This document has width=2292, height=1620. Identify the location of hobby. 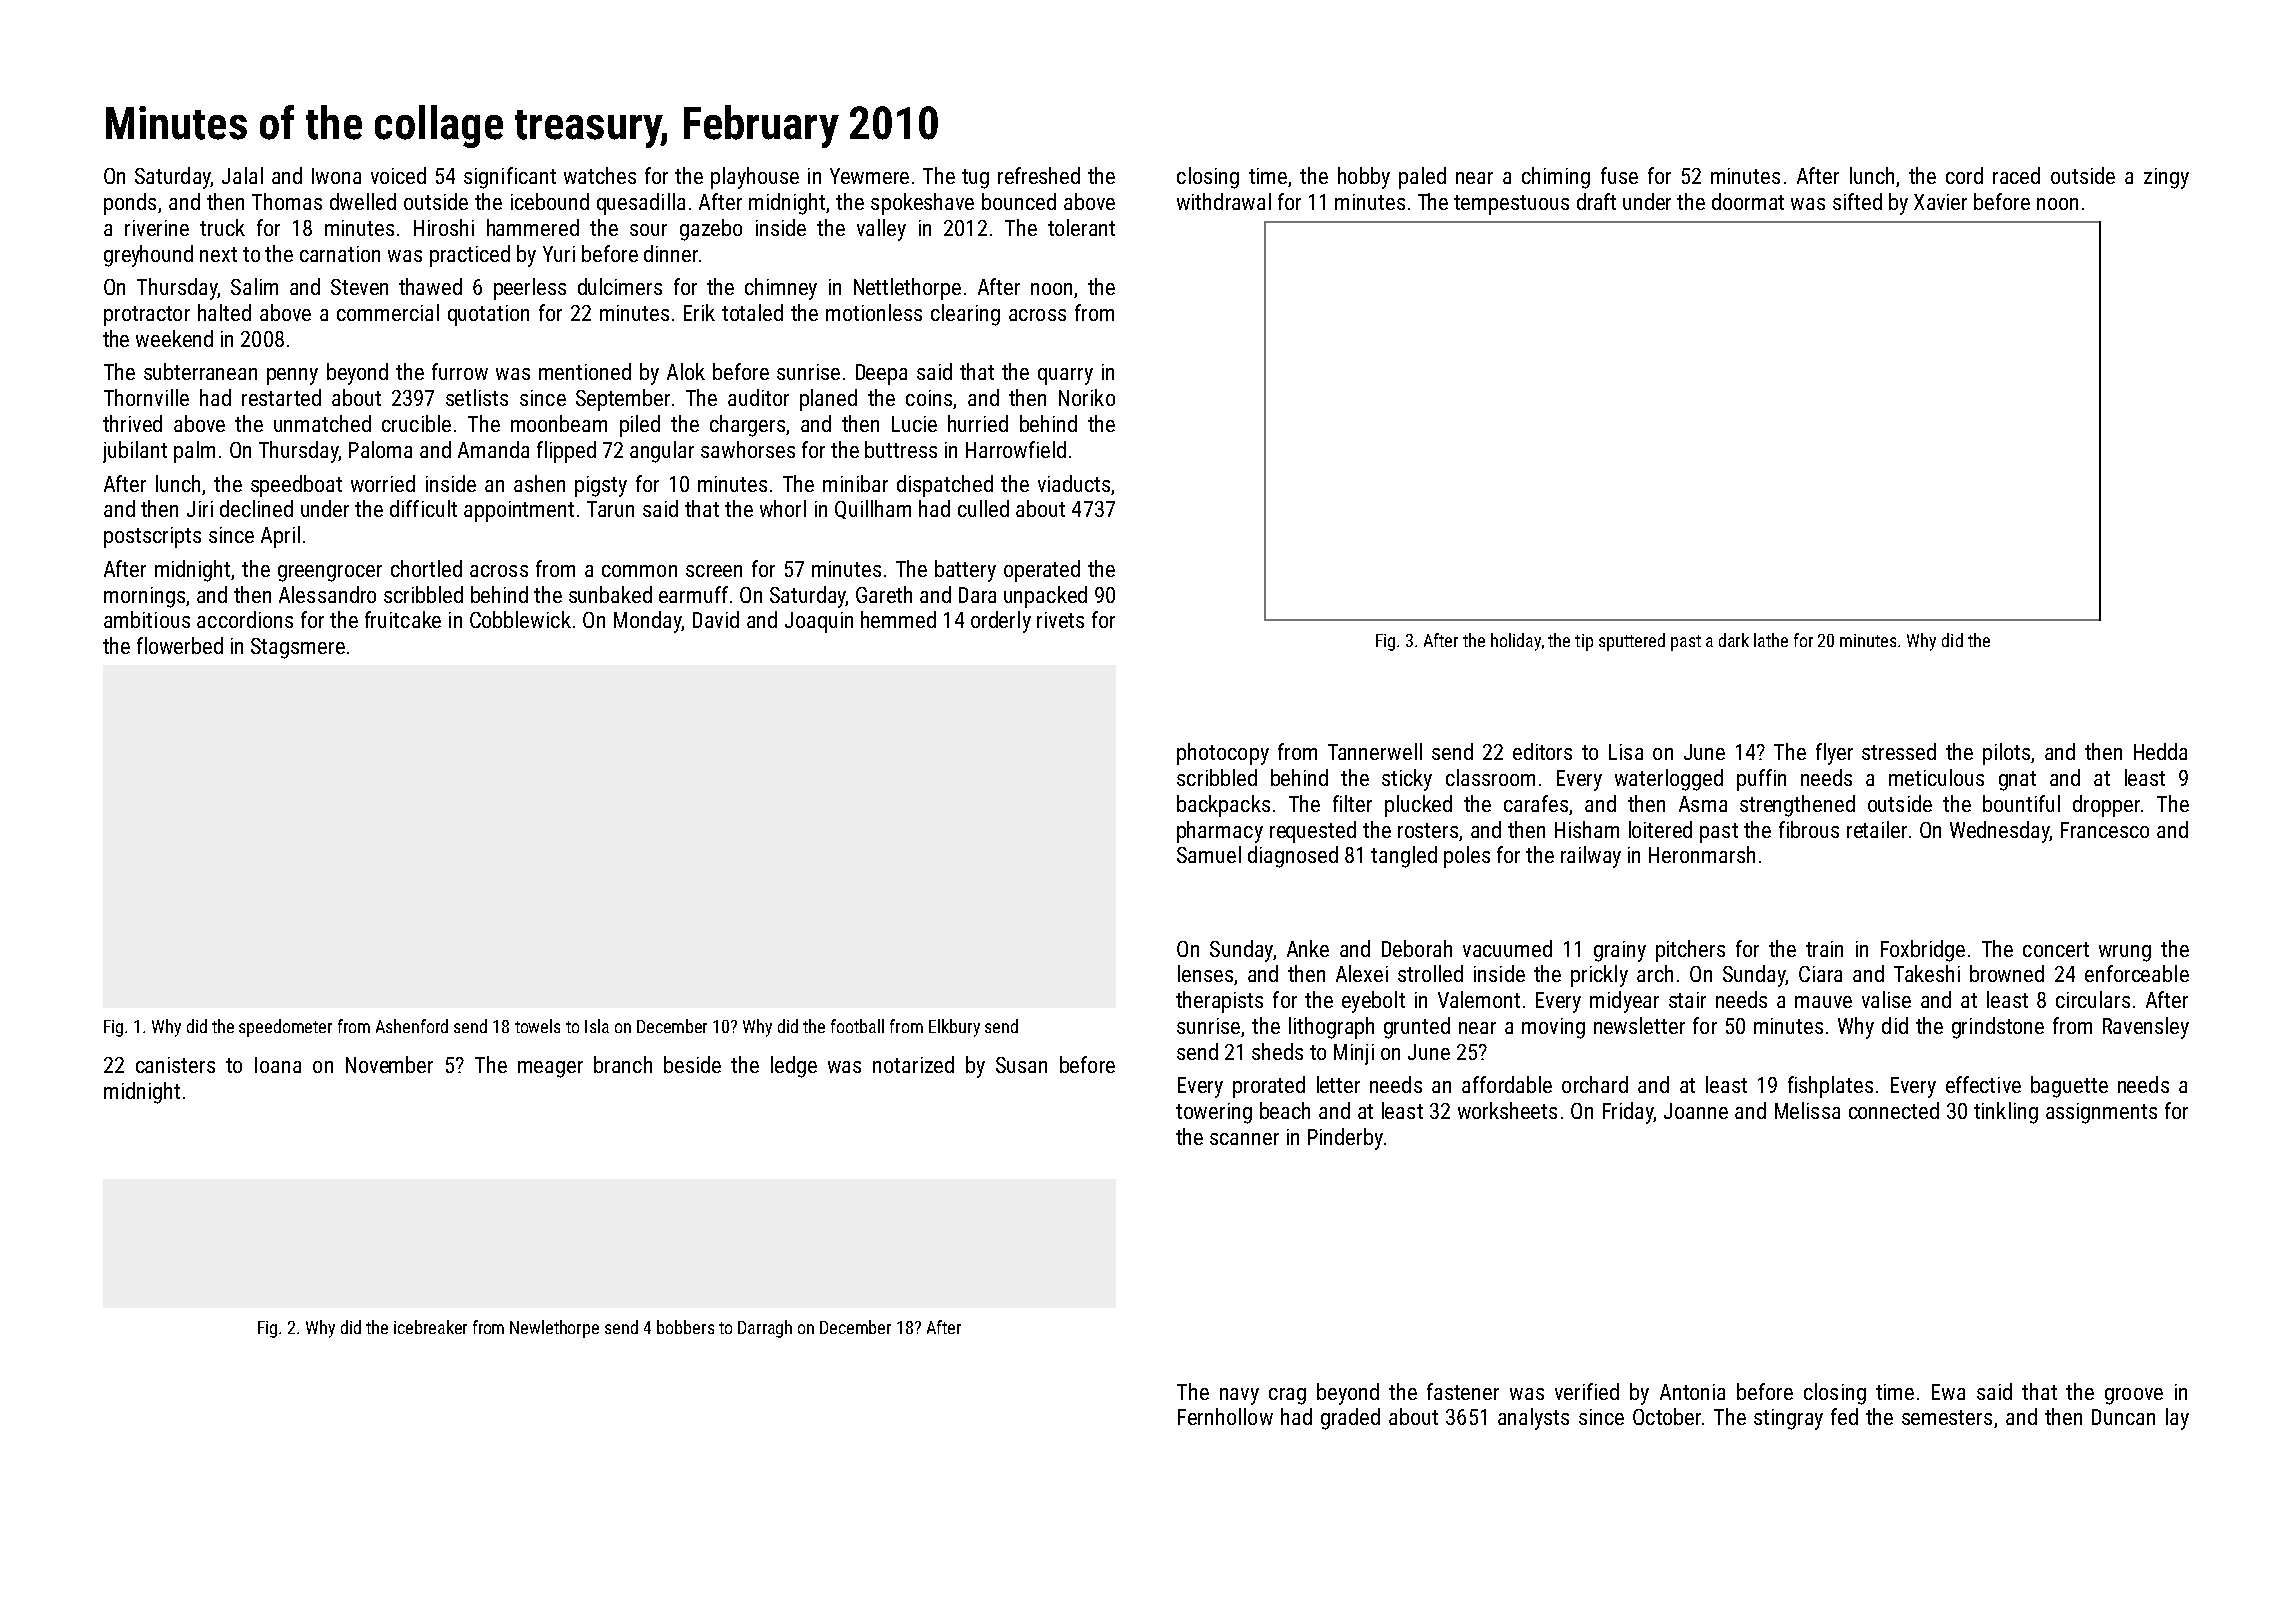
(1364, 178).
